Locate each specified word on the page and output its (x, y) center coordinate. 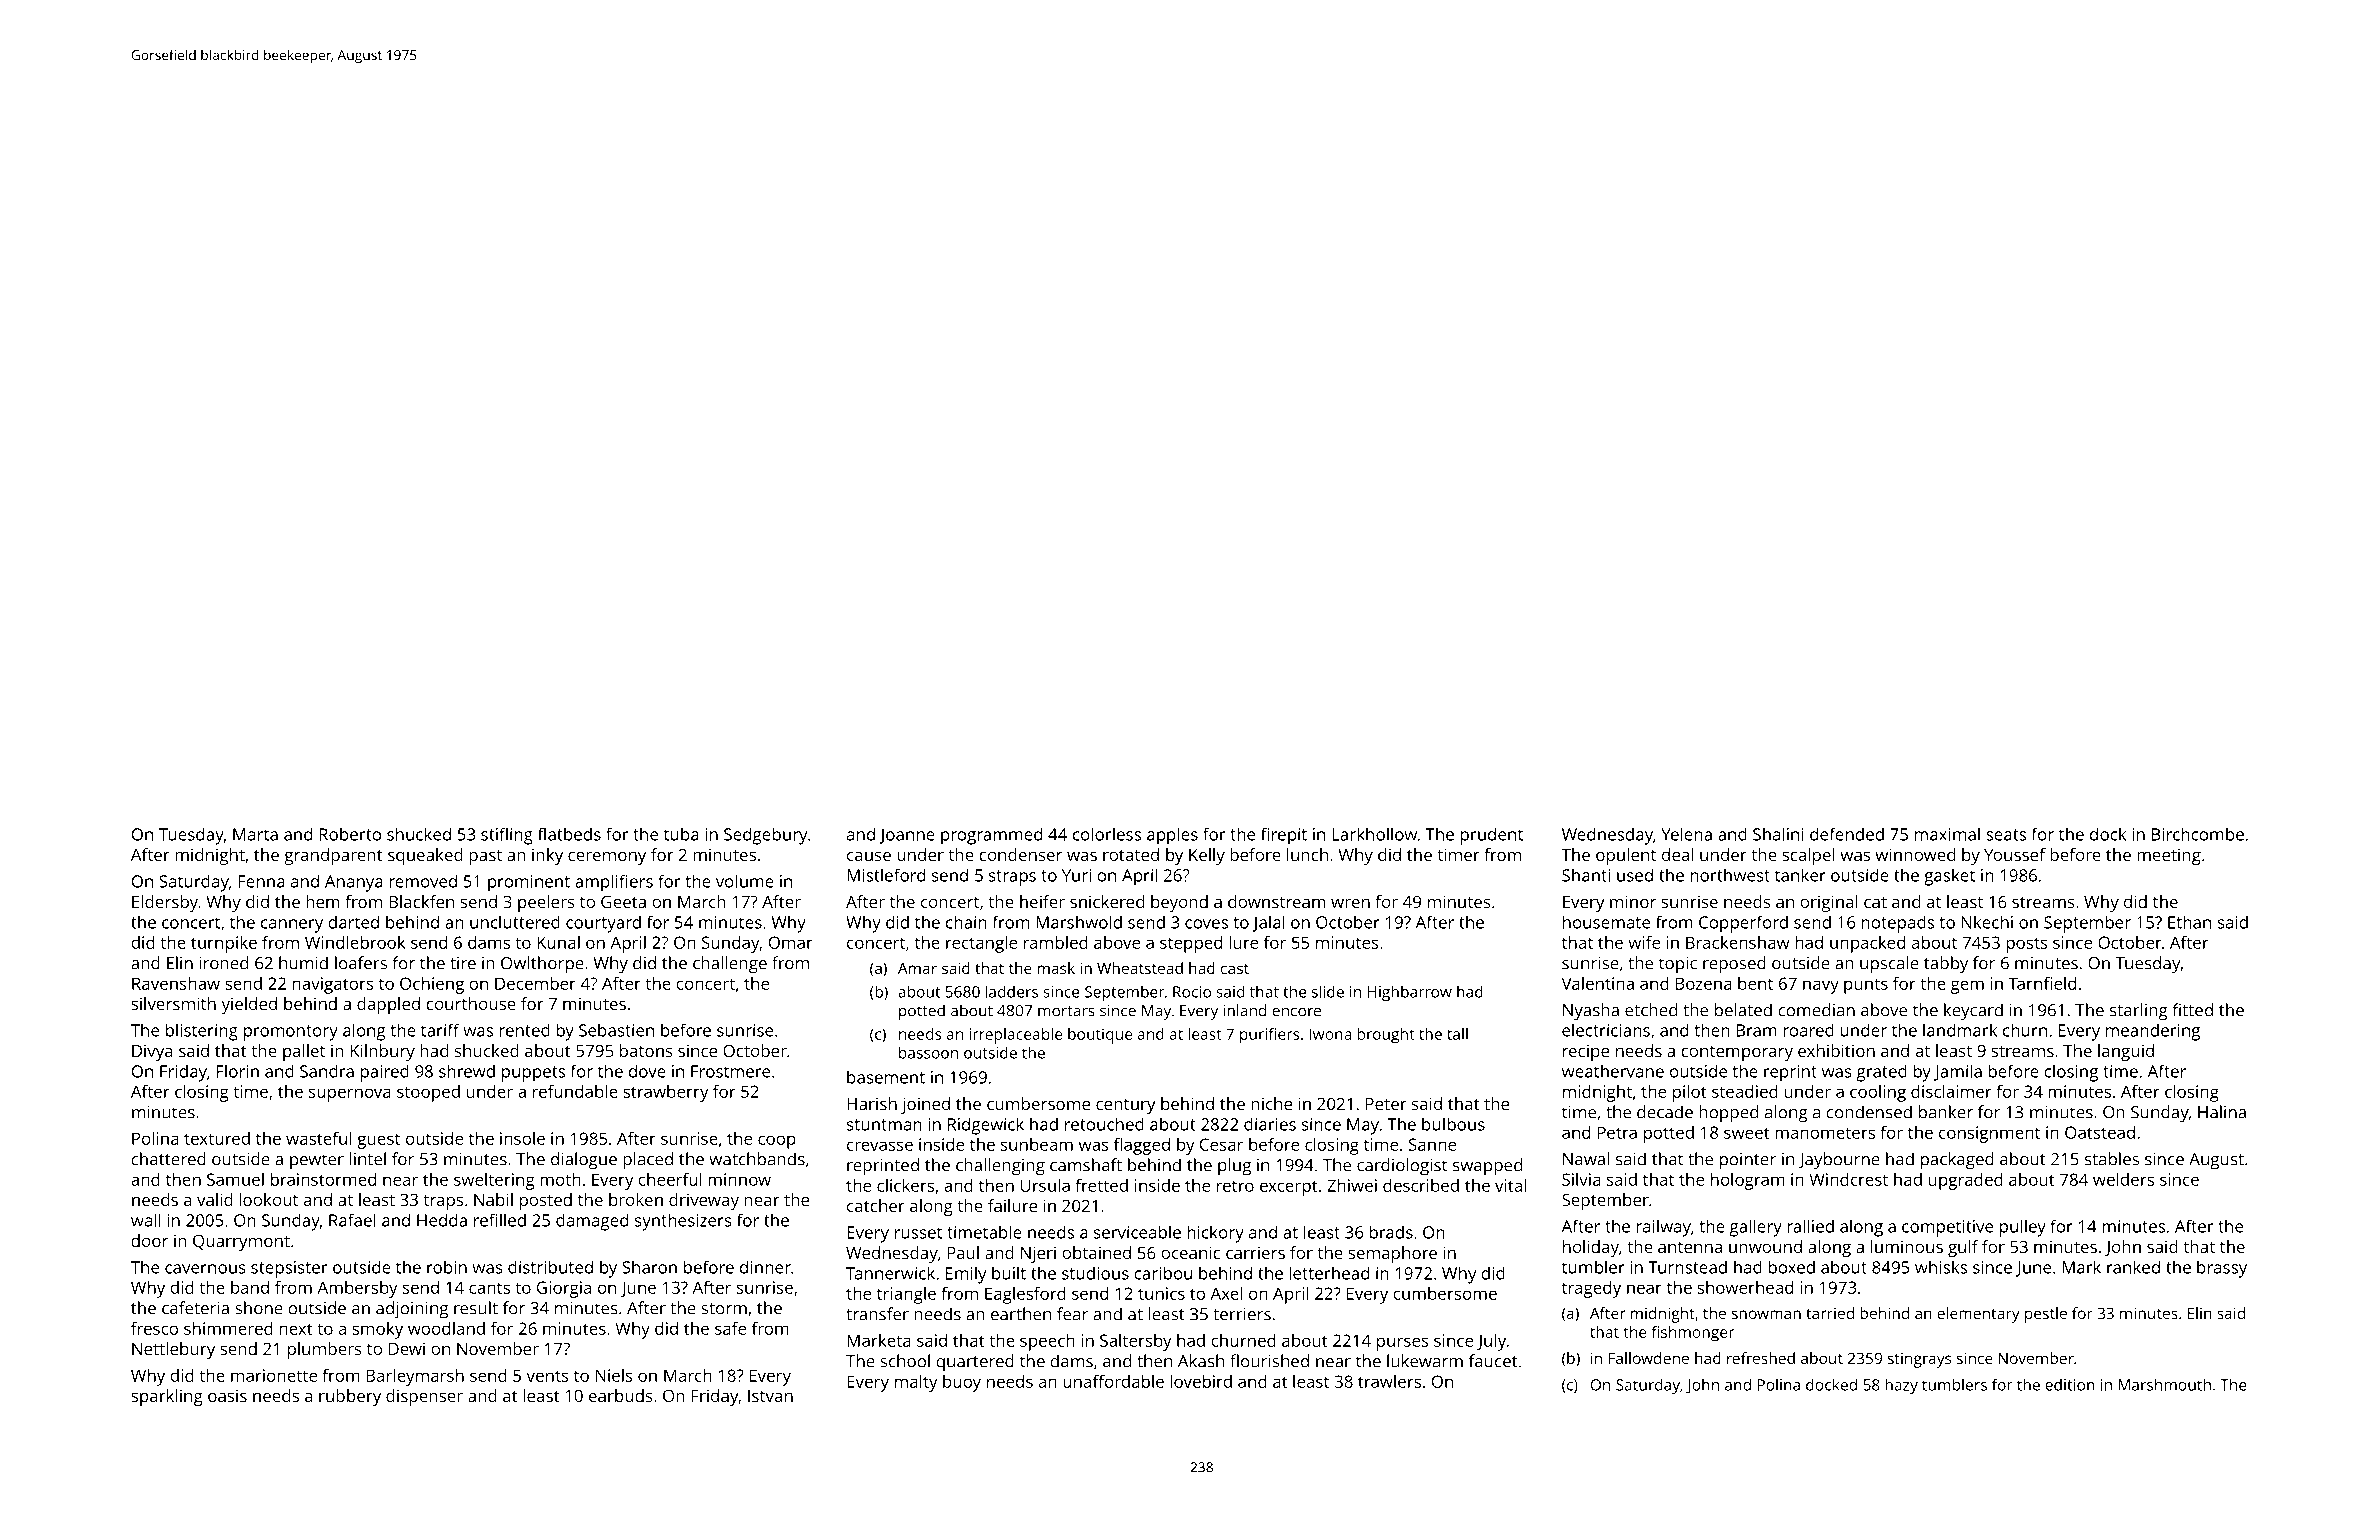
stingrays (1919, 1360)
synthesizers (683, 1222)
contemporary (1737, 1053)
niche (1271, 1103)
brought (1386, 1036)
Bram (1756, 1030)
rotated (1131, 854)
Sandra (327, 1071)
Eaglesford (1025, 1295)
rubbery (350, 1397)
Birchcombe (2198, 834)
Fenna (261, 881)
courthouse (471, 1003)
